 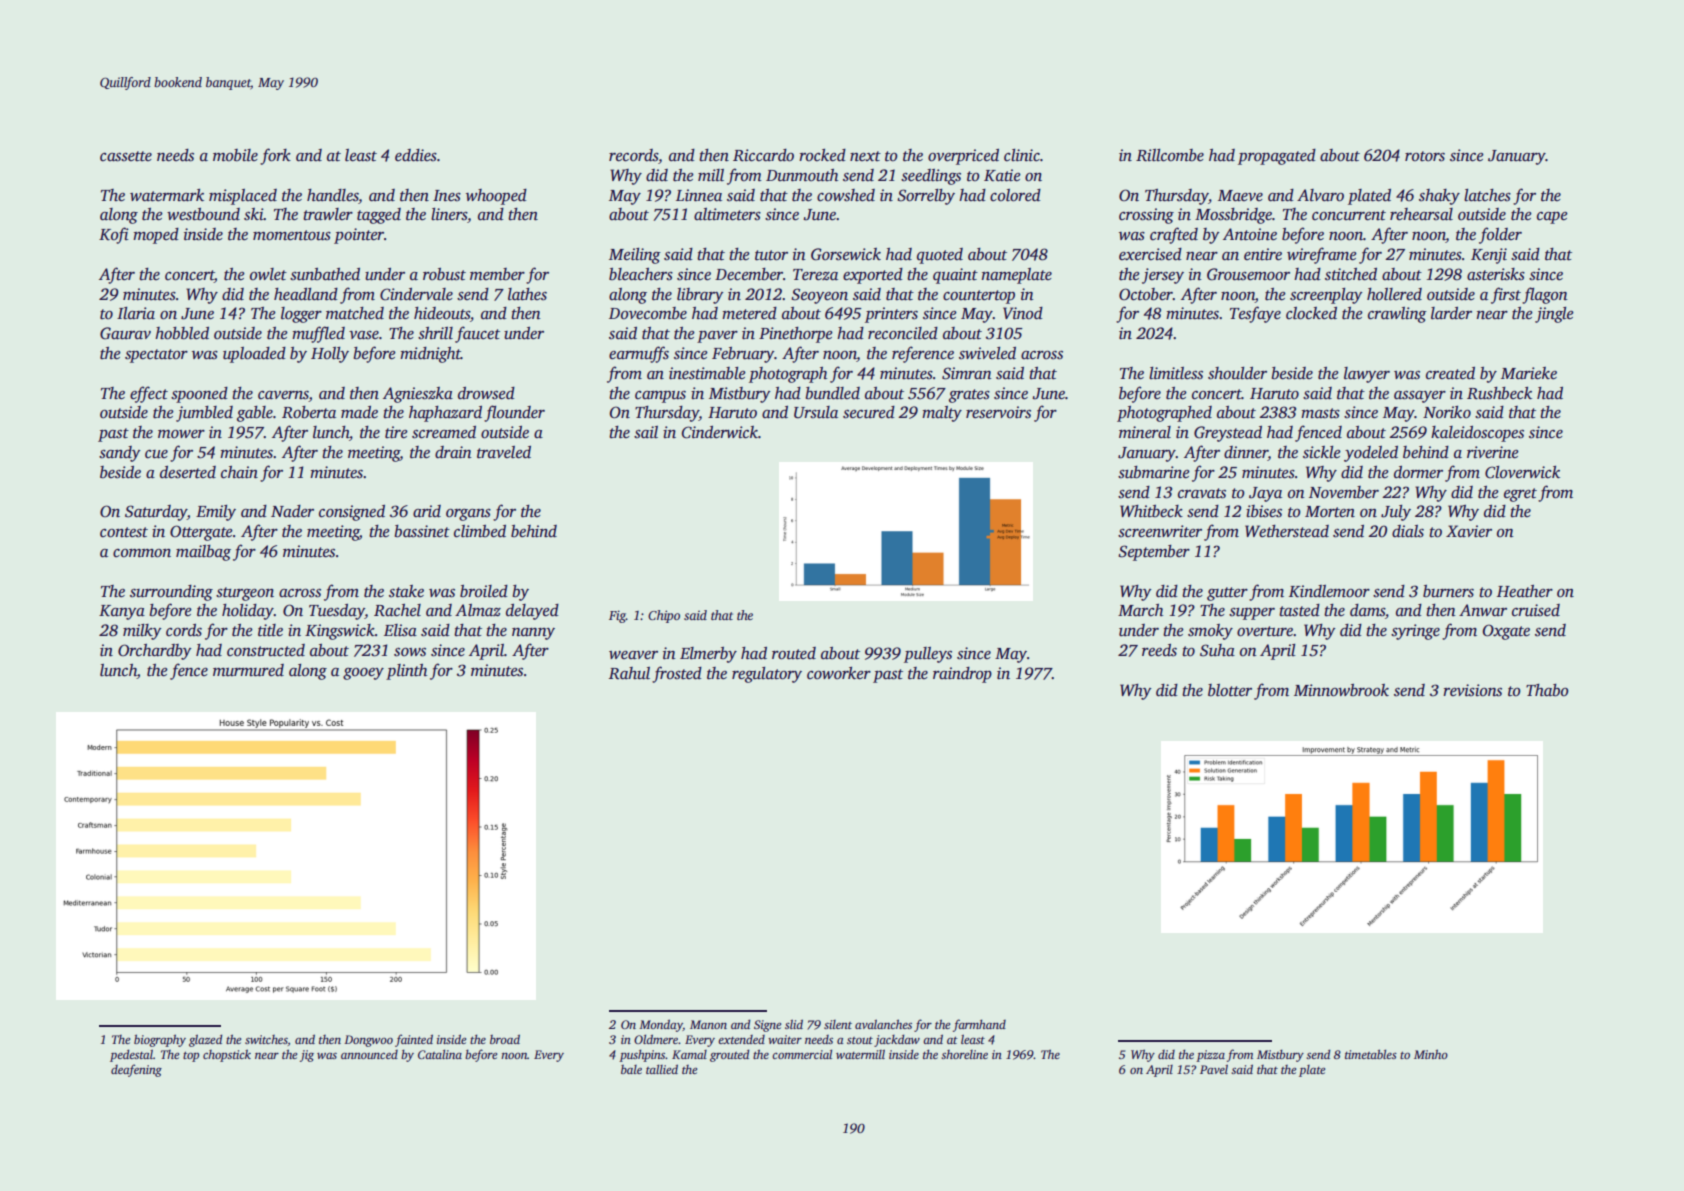 I want to click on commercial, so click(x=802, y=1054).
